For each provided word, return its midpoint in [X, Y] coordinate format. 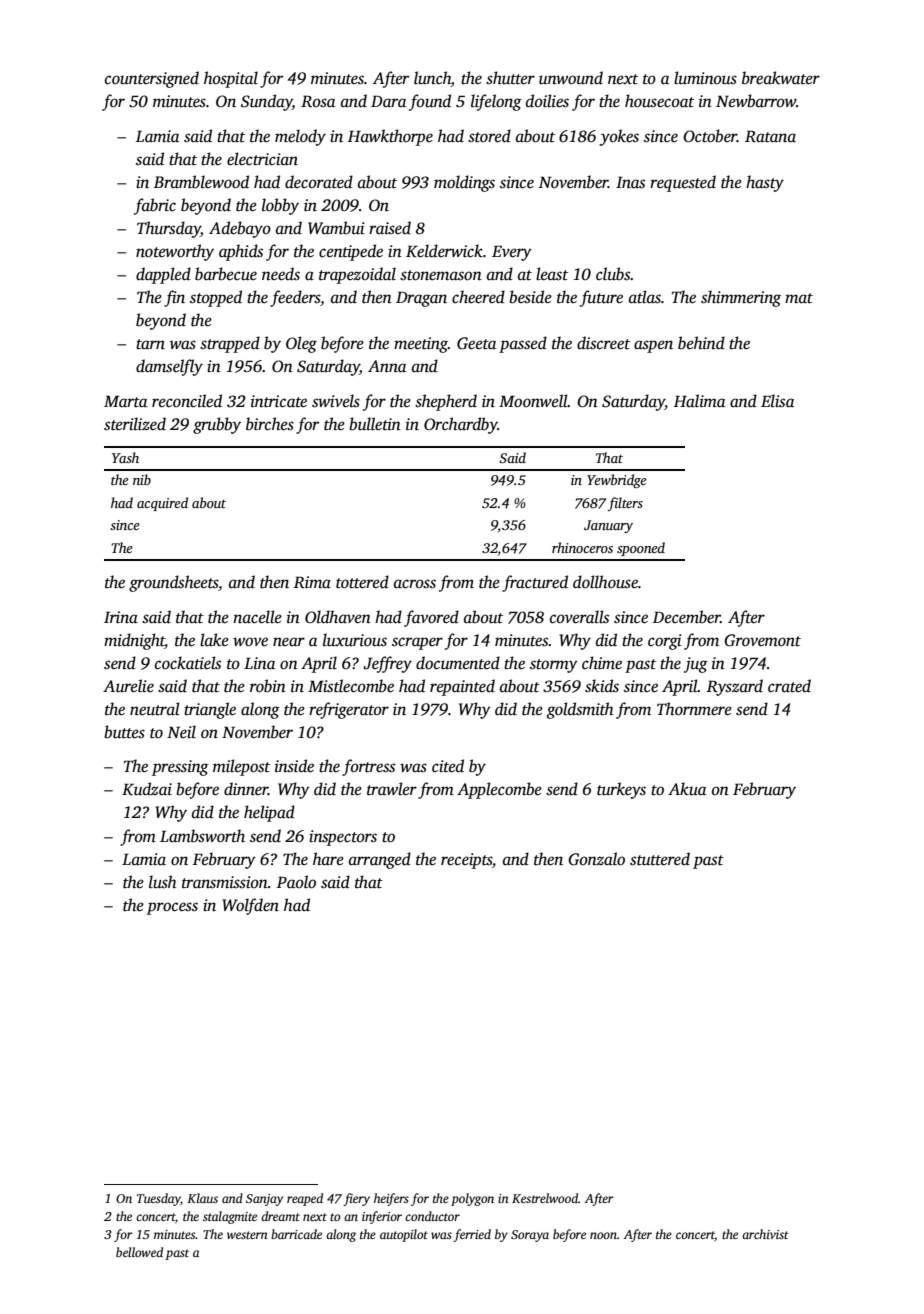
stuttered [660, 859]
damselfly [169, 367]
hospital [231, 79]
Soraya [530, 1236]
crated [789, 686]
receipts [466, 861]
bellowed [139, 1252]
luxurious [355, 640]
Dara [388, 101]
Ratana [770, 136]
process [172, 908]
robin [268, 685]
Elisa [777, 401]
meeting [421, 345]
